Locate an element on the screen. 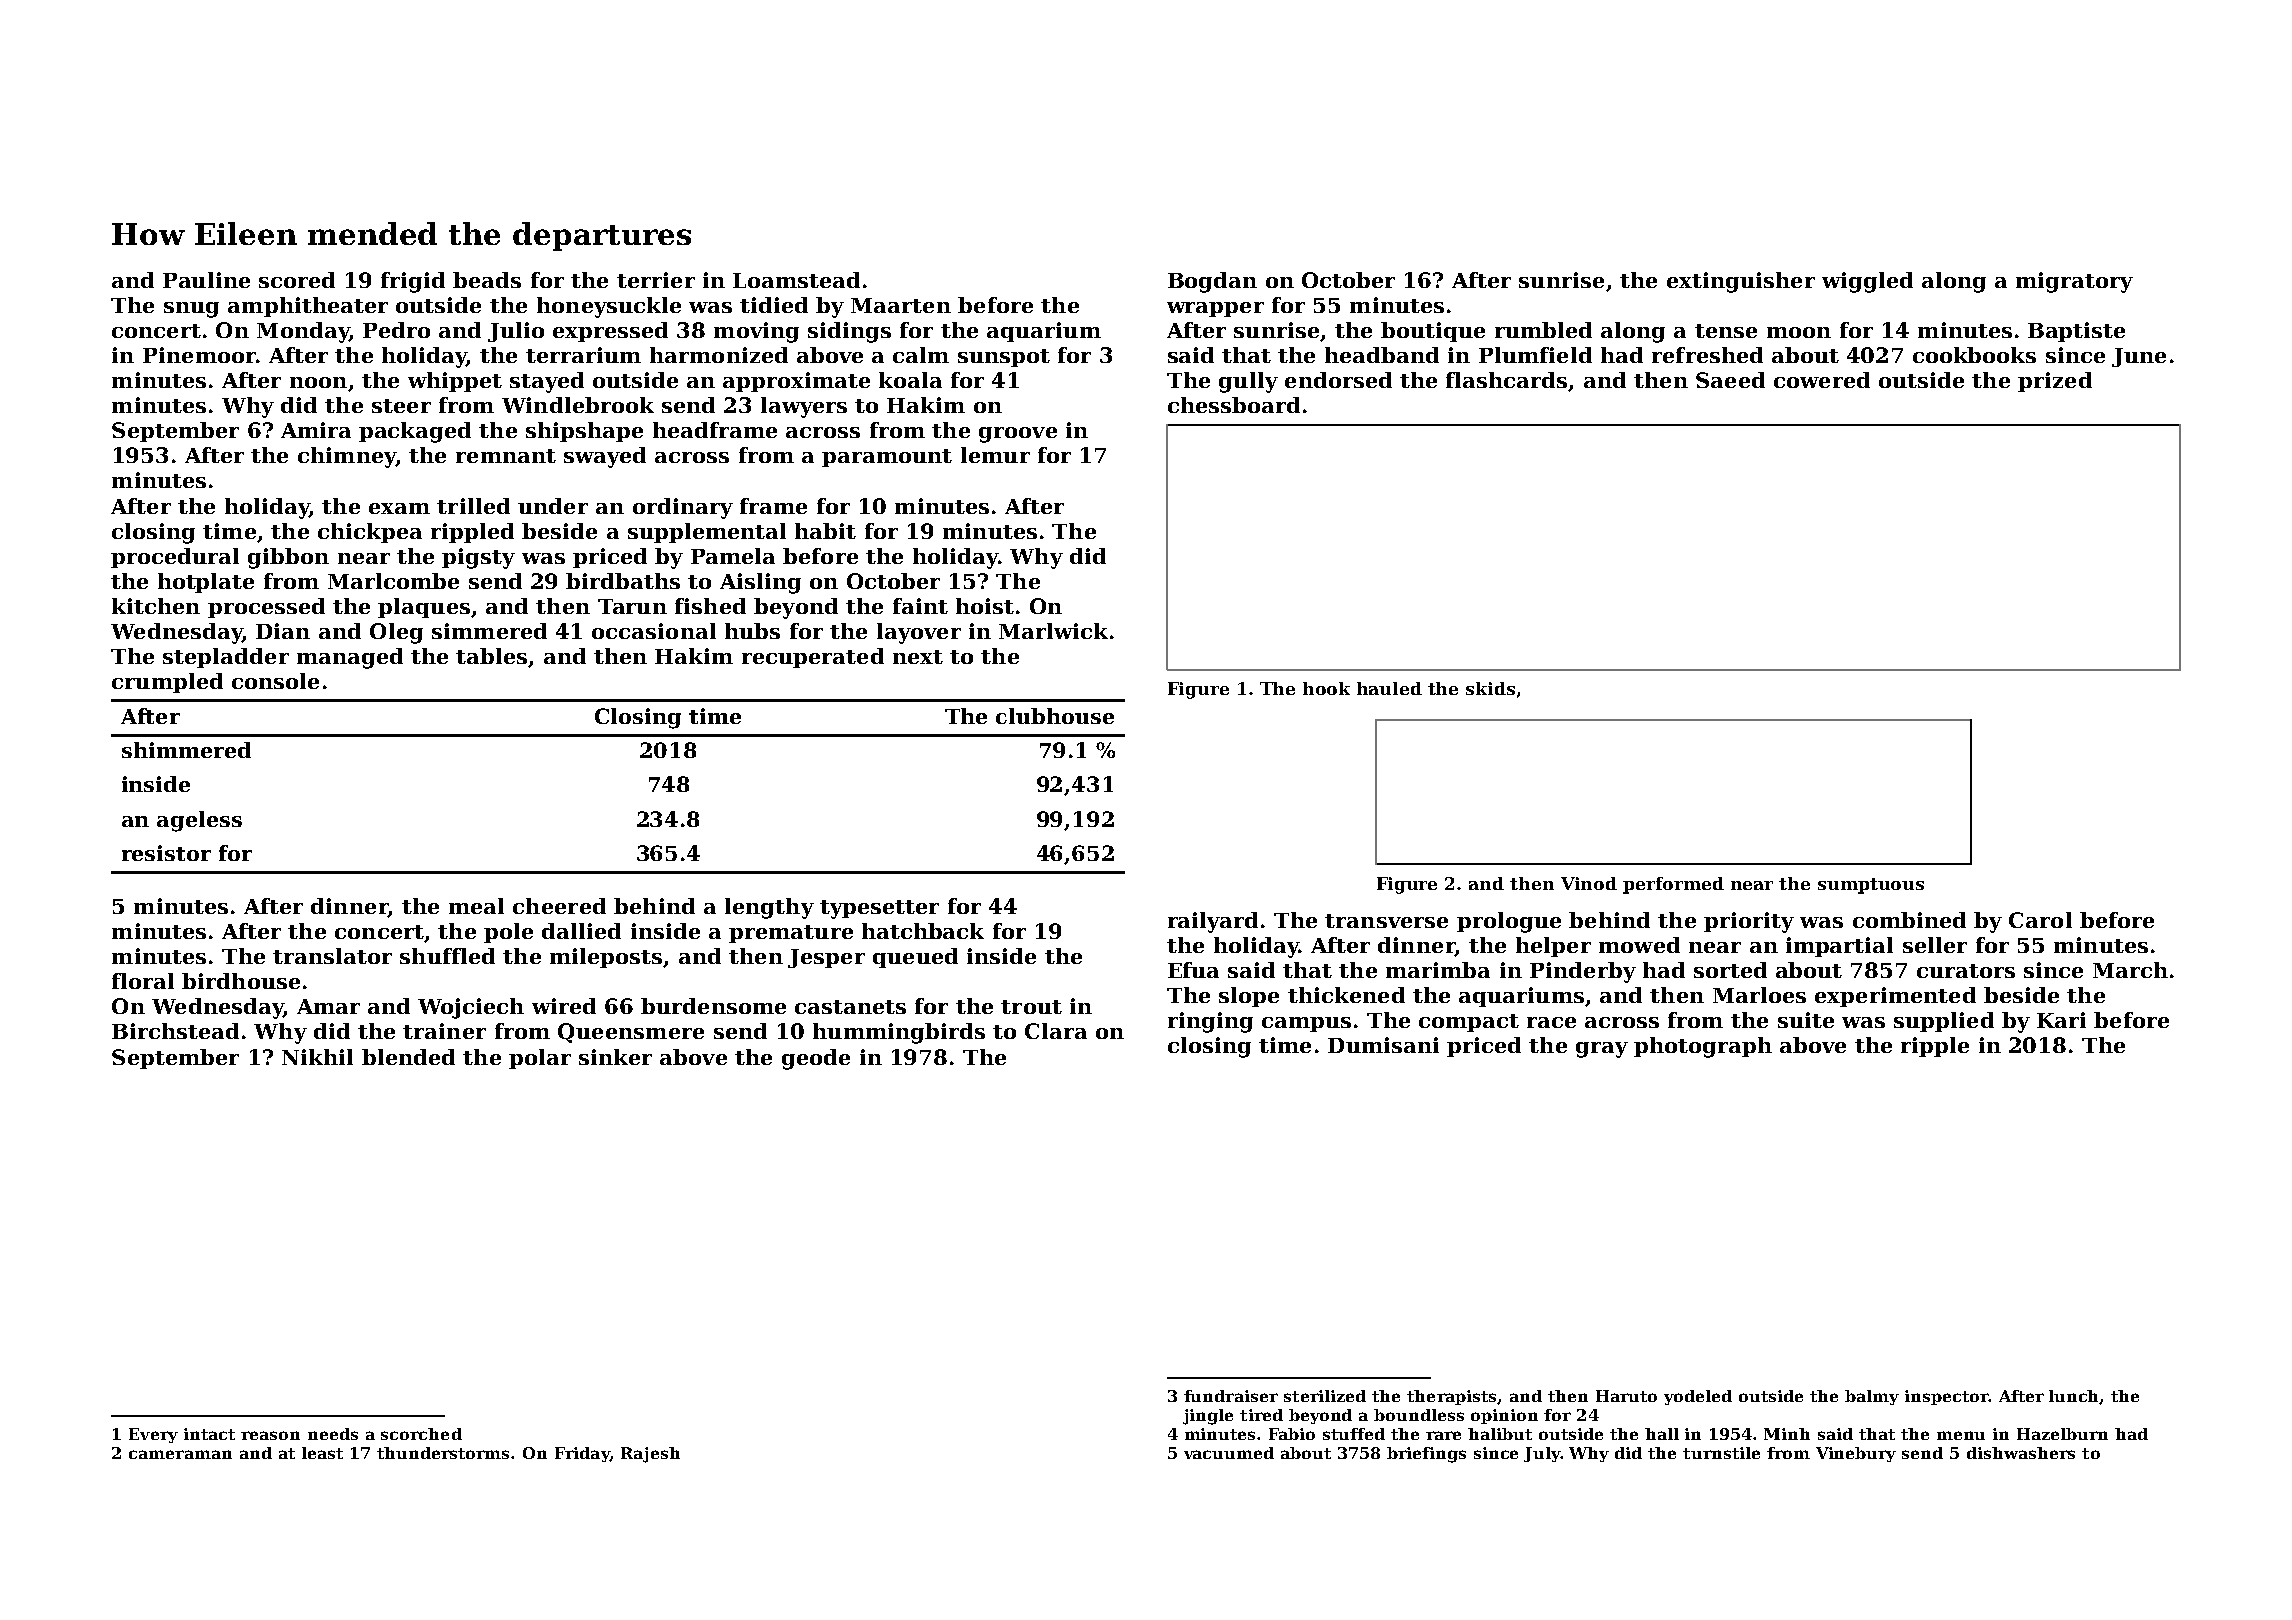  Vinebury is located at coordinates (1856, 1454).
